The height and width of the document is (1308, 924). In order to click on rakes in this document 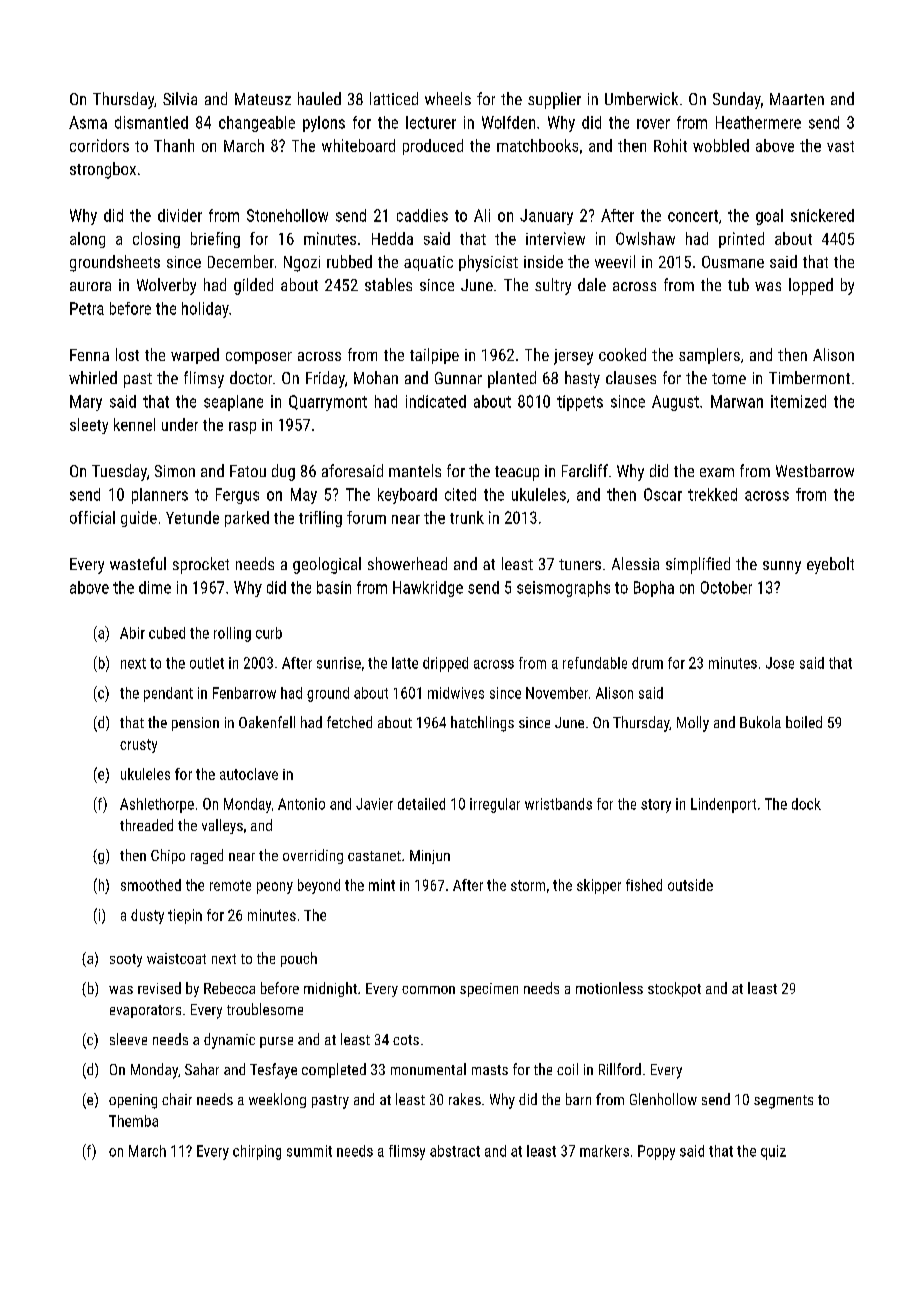, I will do `click(465, 1099)`.
